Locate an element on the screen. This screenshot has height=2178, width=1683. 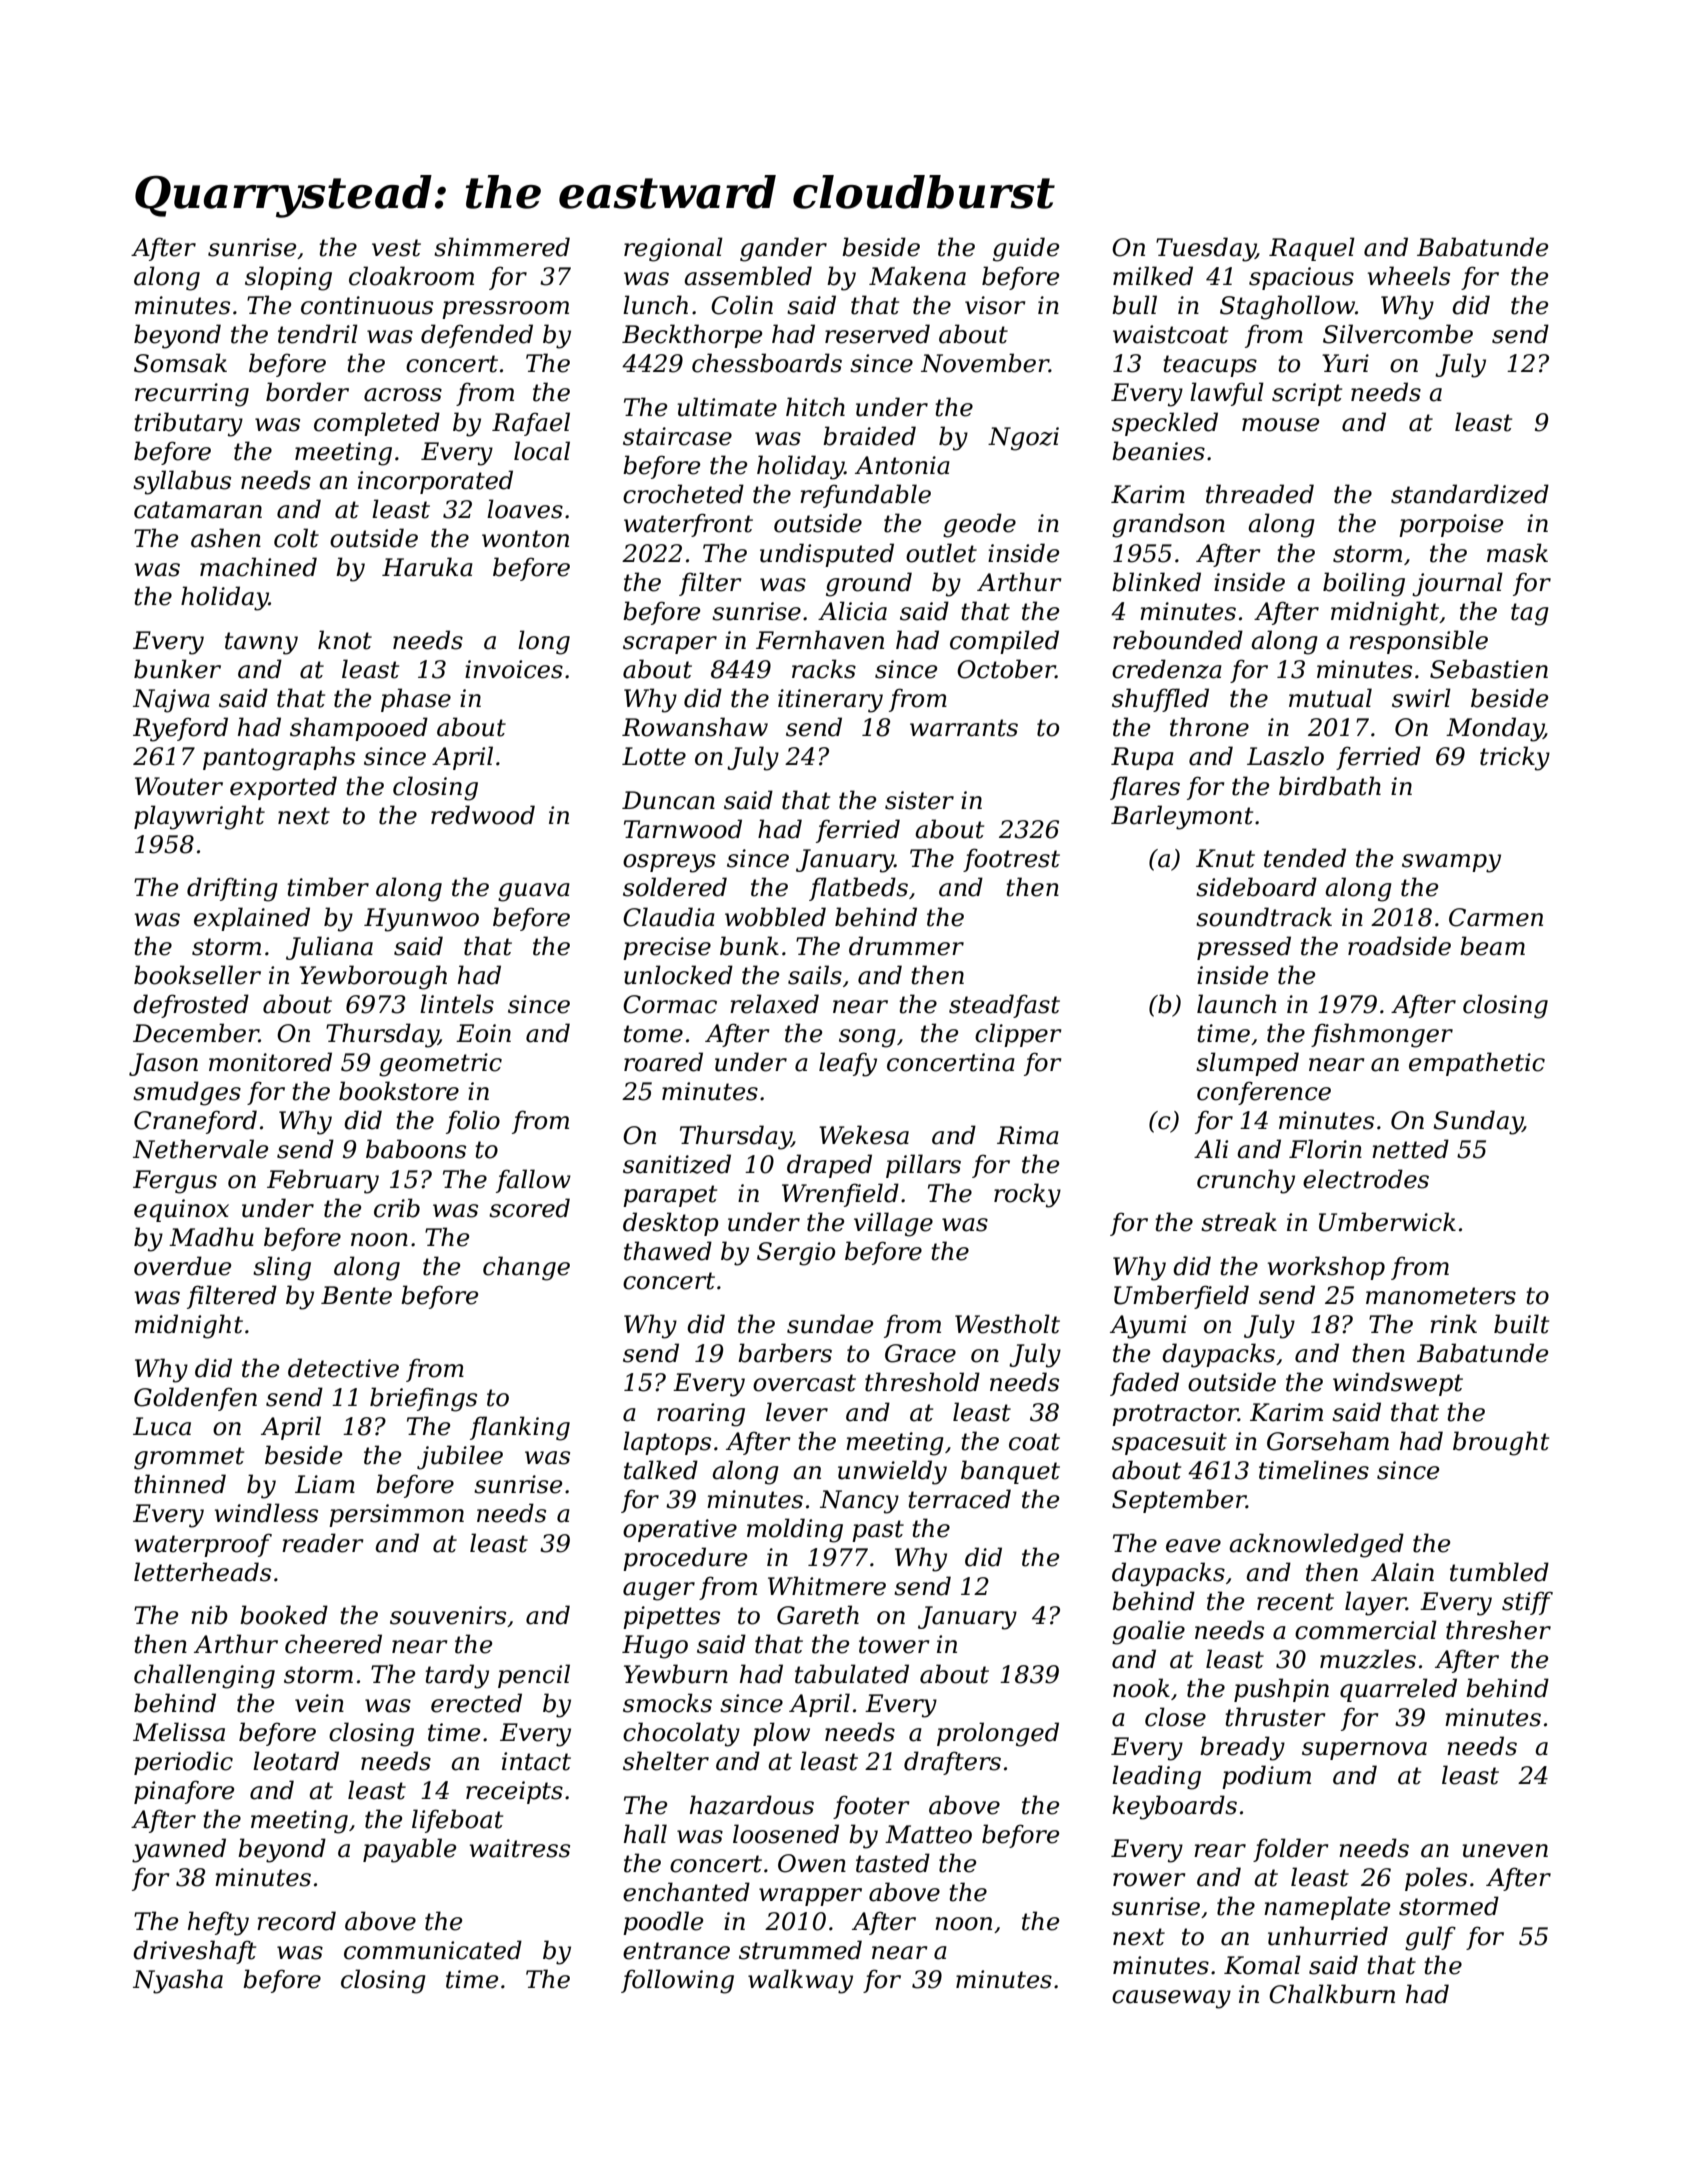
cheered is located at coordinates (333, 1644).
